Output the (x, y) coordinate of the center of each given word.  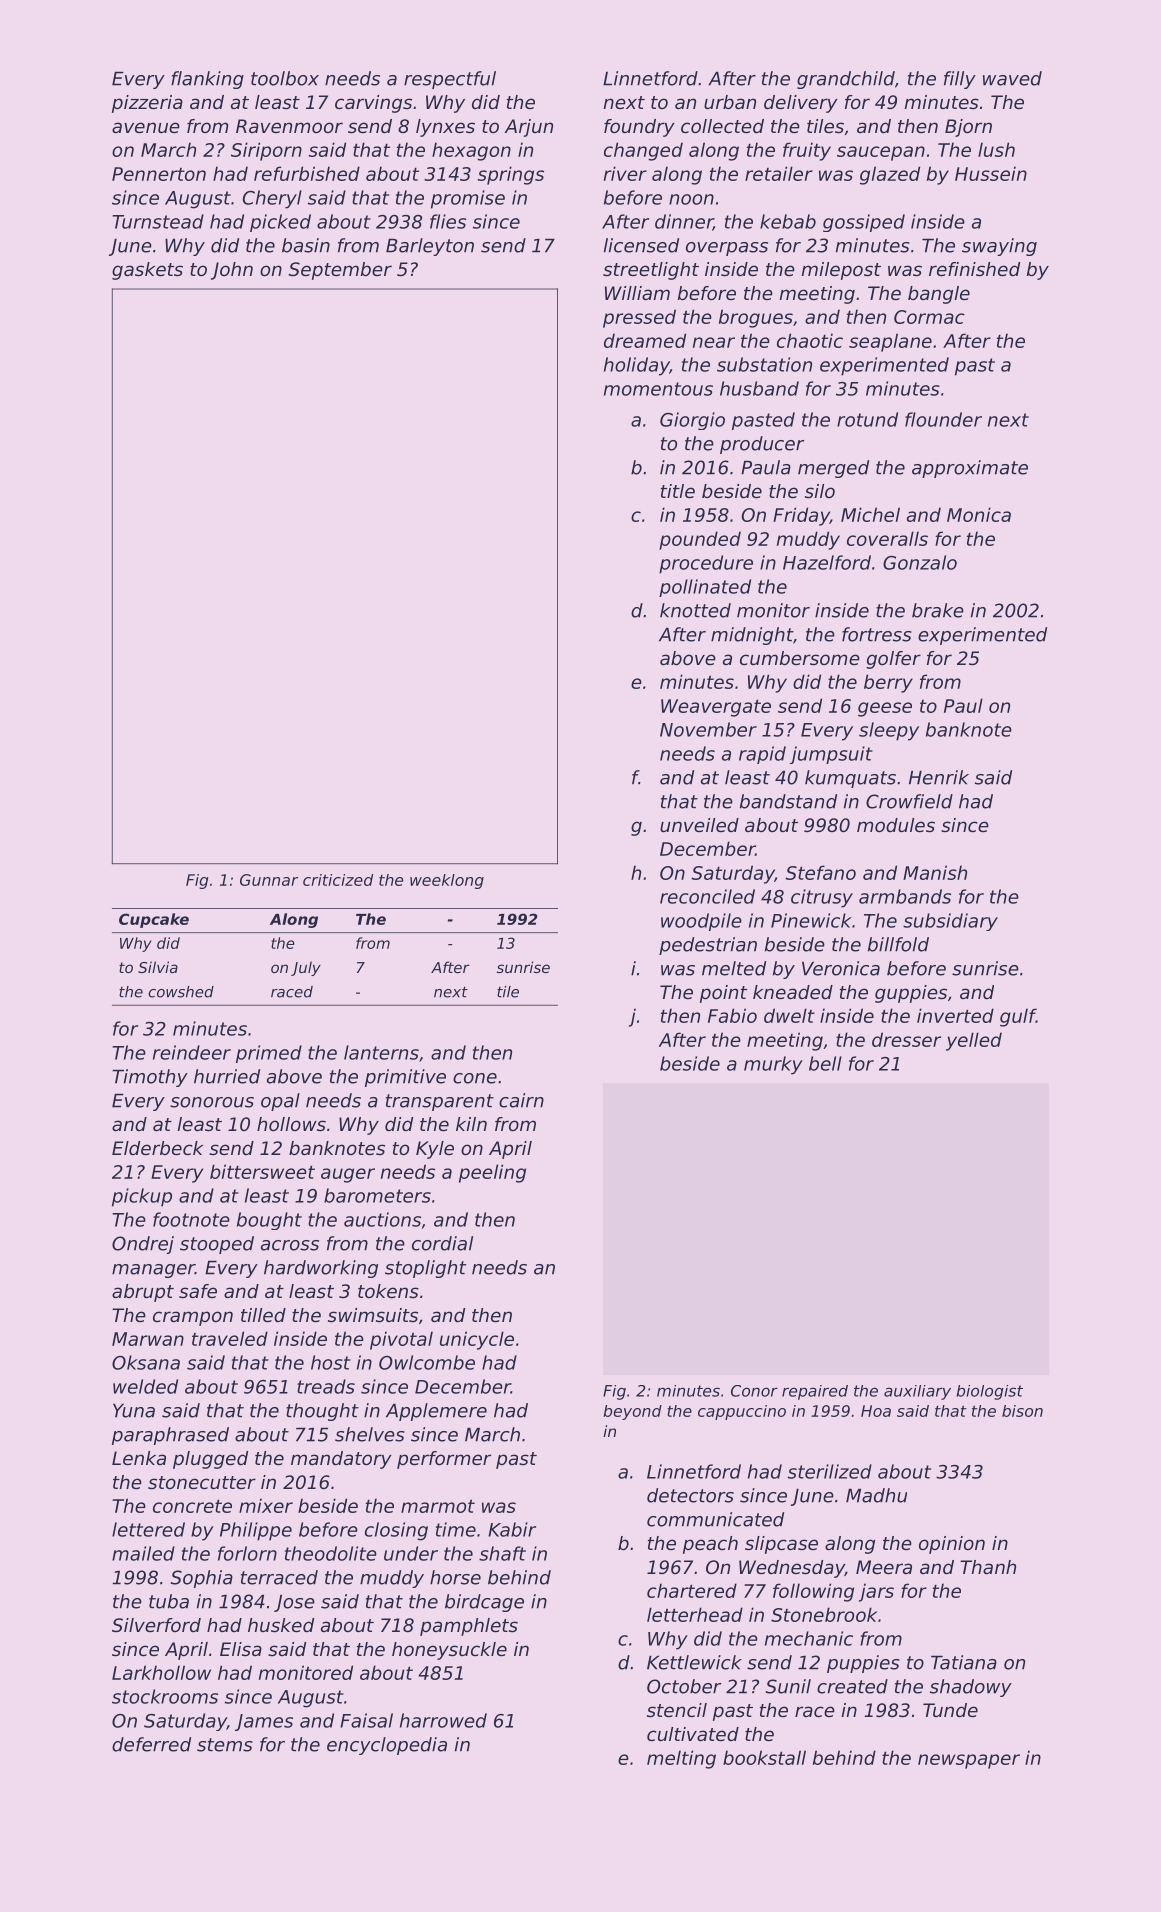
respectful (450, 80)
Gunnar (269, 880)
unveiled (699, 825)
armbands (905, 896)
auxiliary (917, 1392)
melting (681, 1759)
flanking (207, 80)
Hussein (991, 173)
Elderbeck (157, 1148)
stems (225, 1745)
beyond (632, 1412)
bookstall (764, 1757)
